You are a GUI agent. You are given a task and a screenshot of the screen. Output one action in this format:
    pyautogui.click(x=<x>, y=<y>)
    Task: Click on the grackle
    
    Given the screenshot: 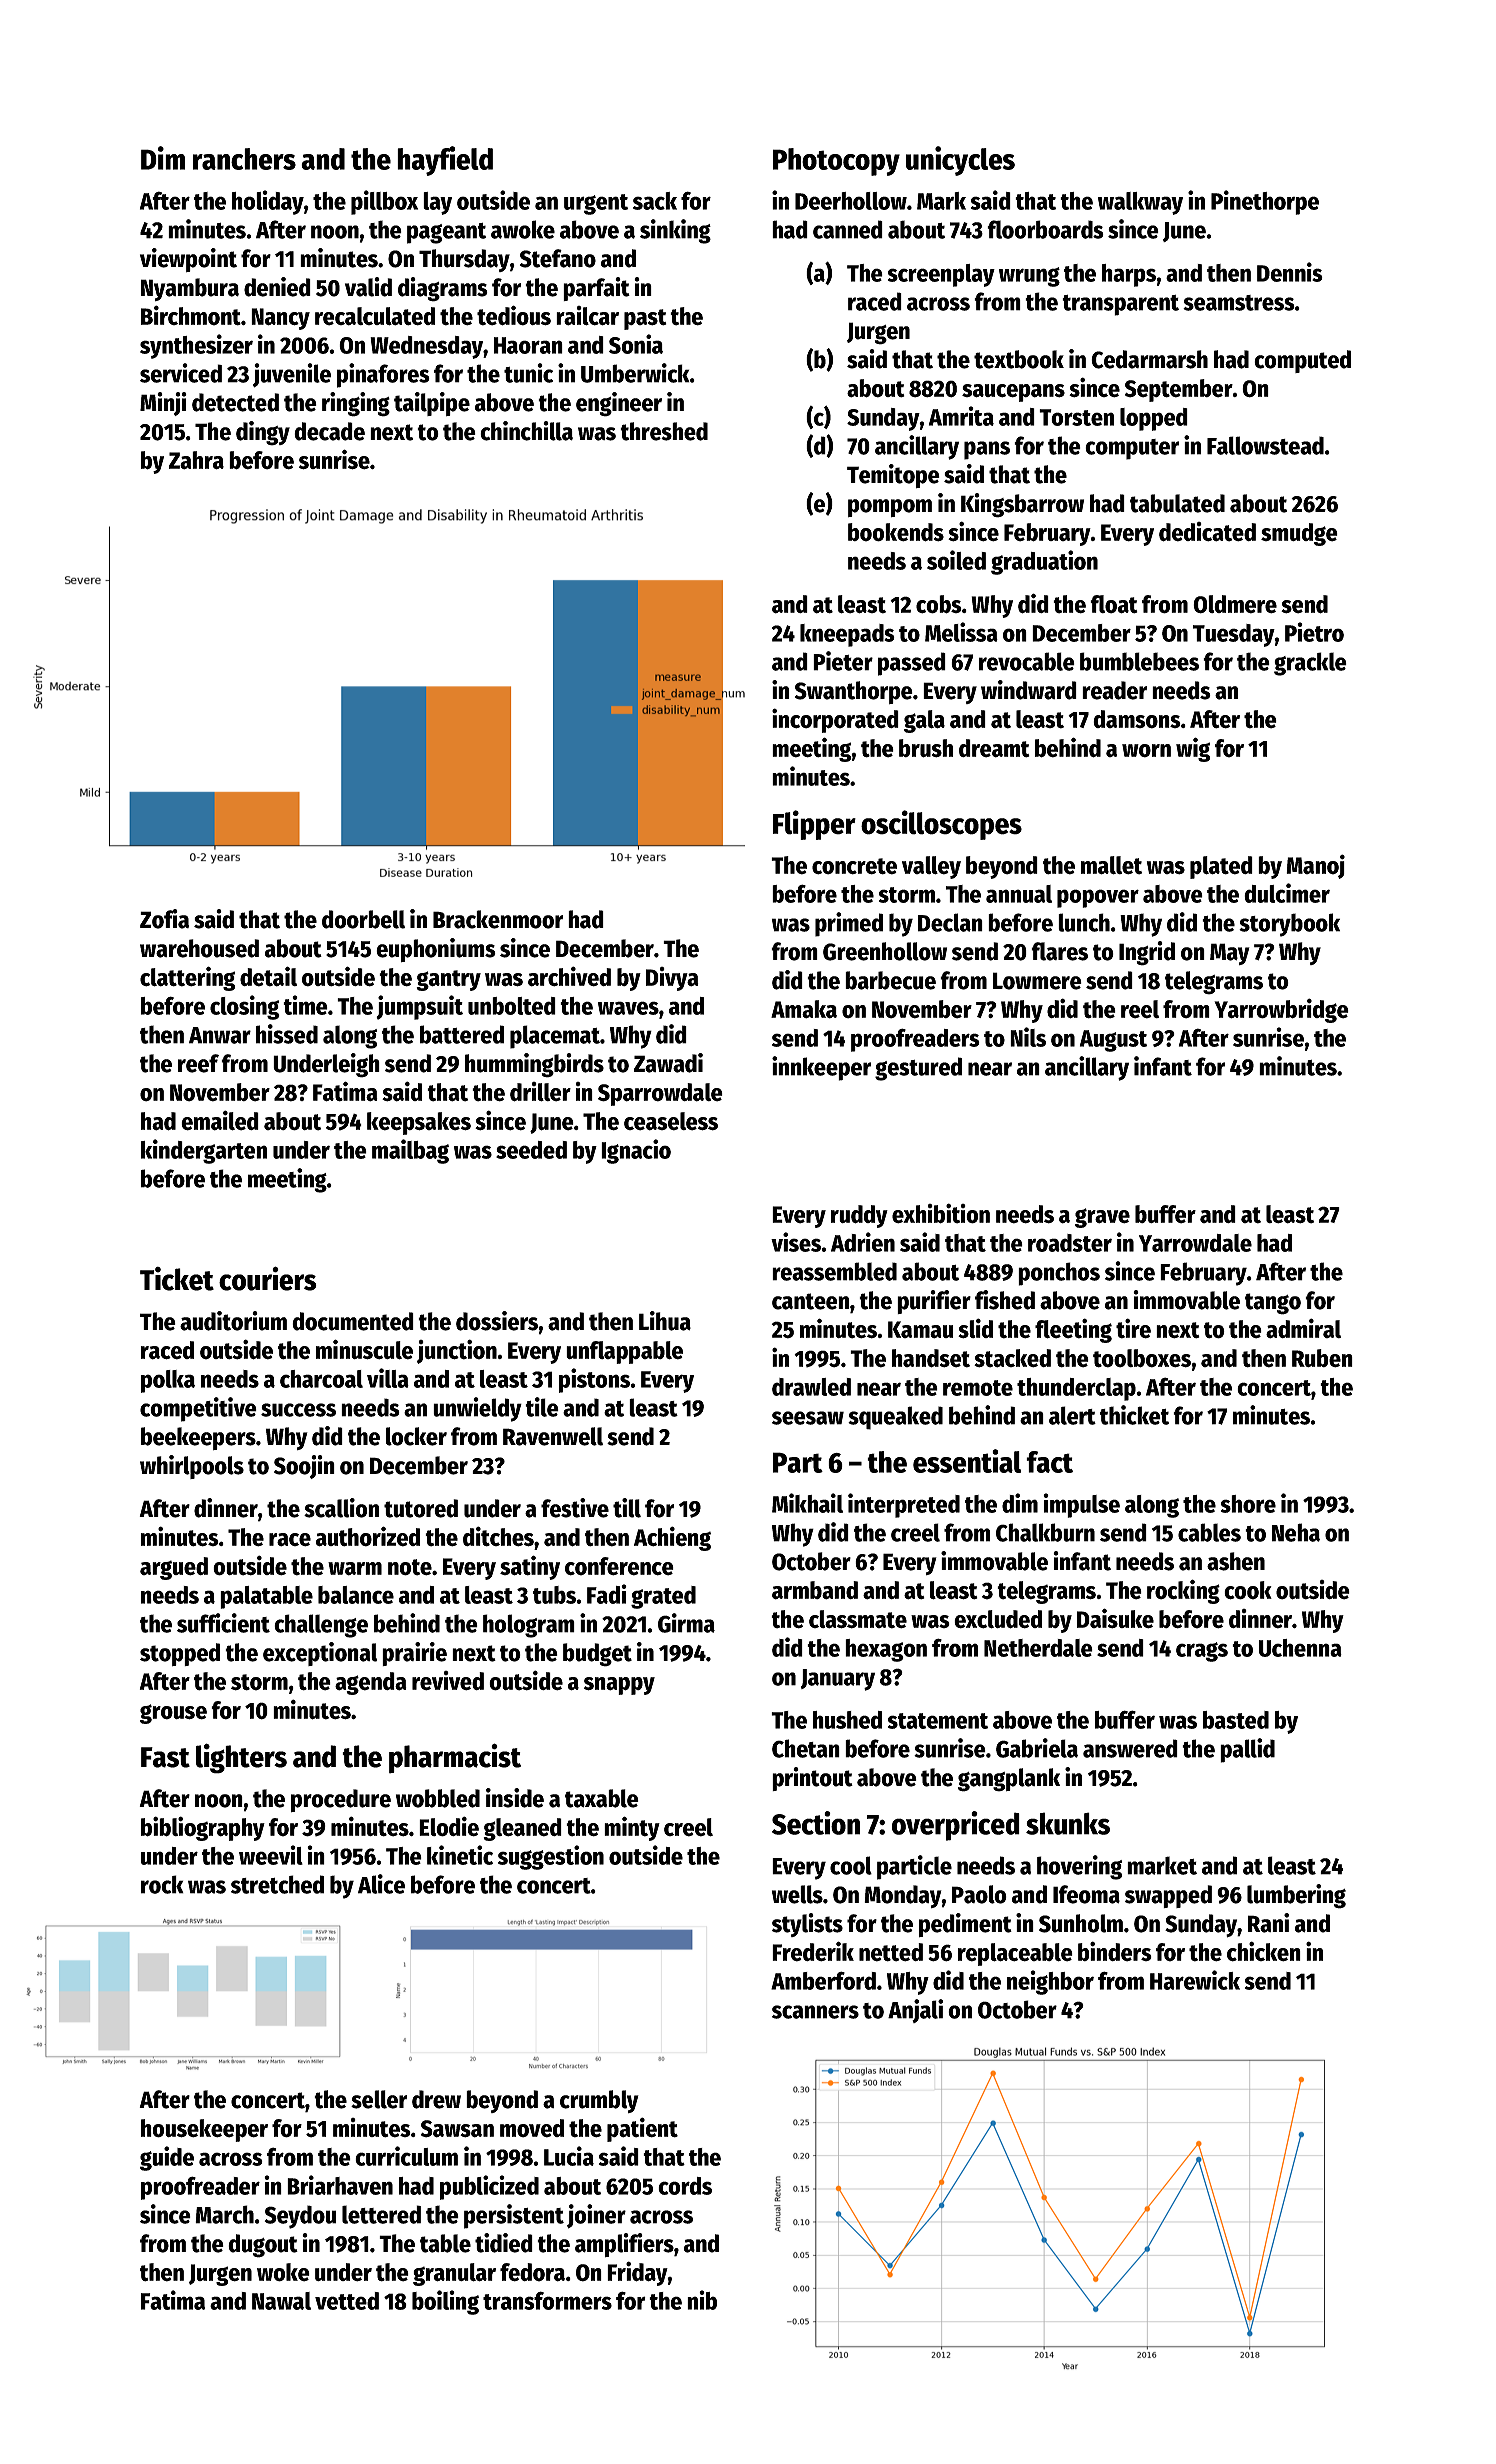 What is the action you would take?
    pyautogui.click(x=1310, y=664)
